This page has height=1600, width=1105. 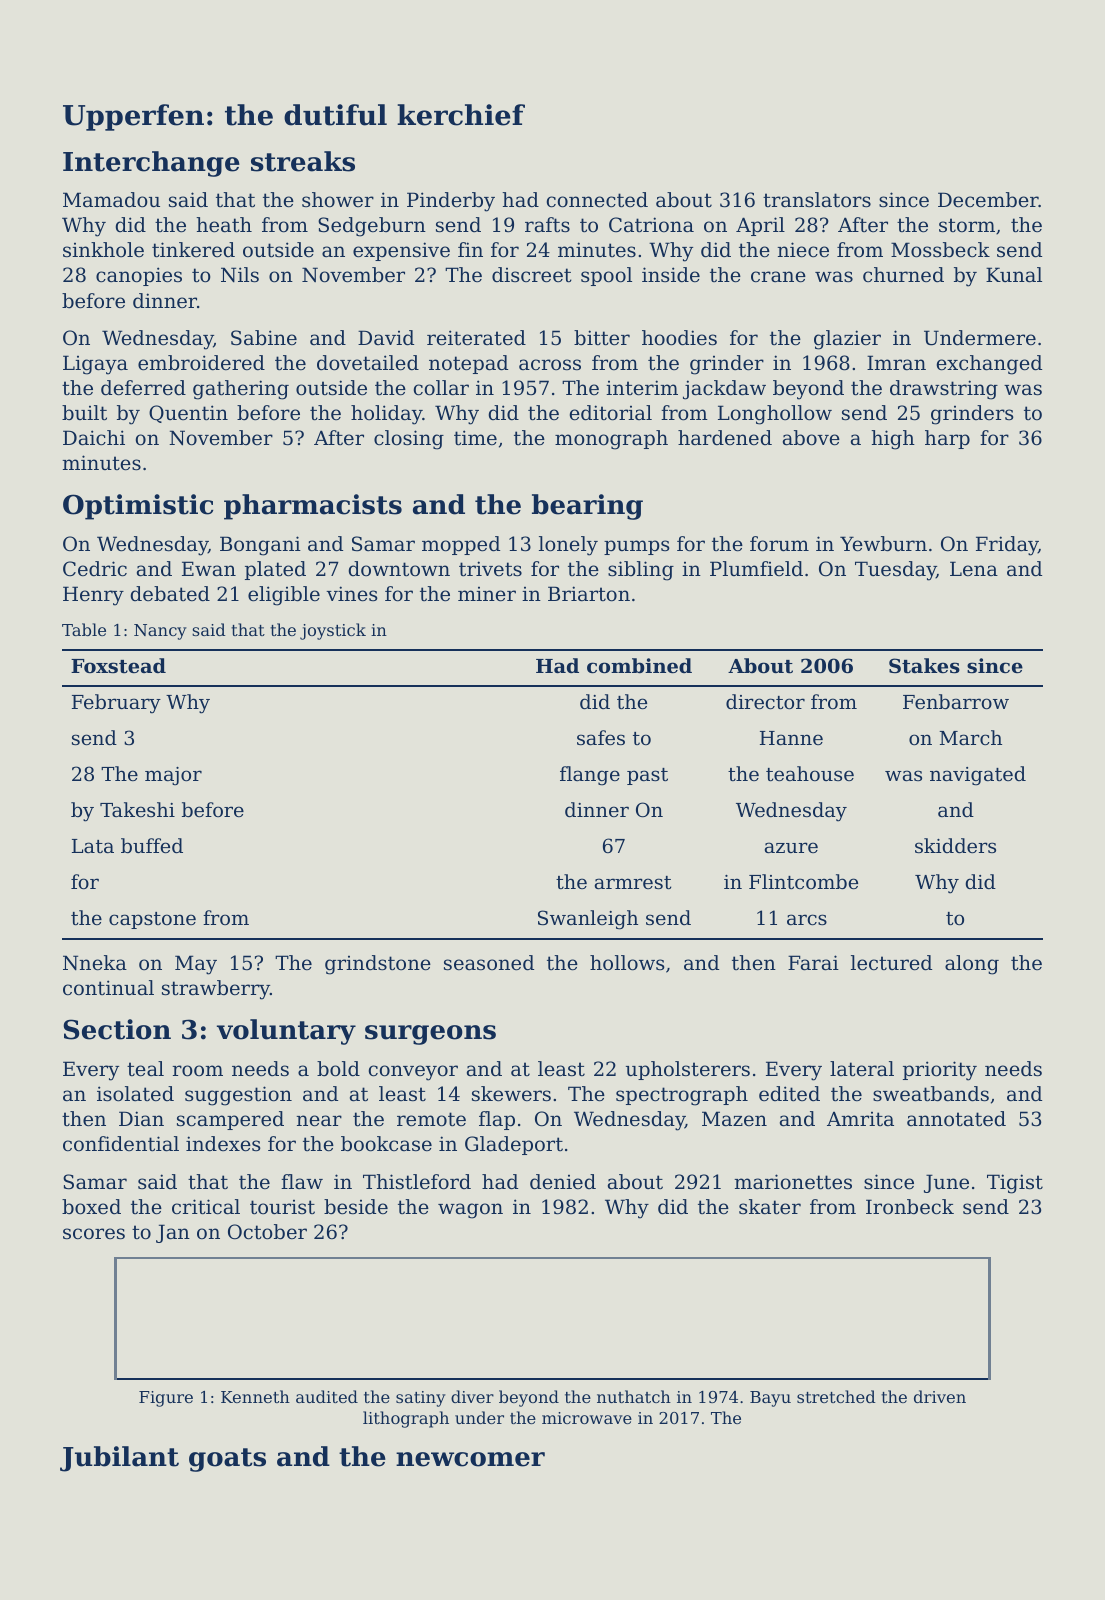 I want to click on December, so click(x=988, y=200).
